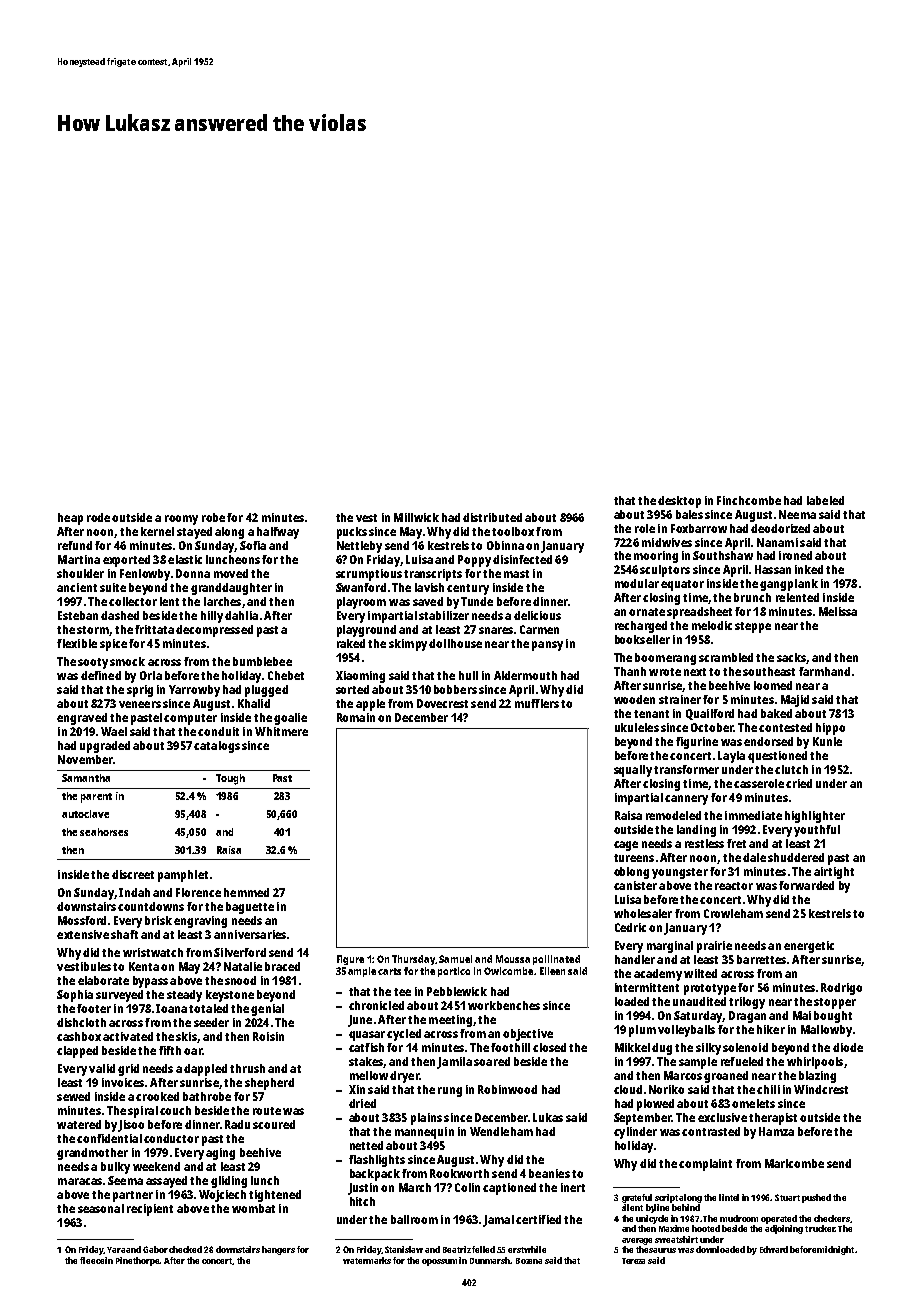 Image resolution: width=924 pixels, height=1308 pixels. What do you see at coordinates (278, 1250) in the document?
I see `hangers` at bounding box center [278, 1250].
